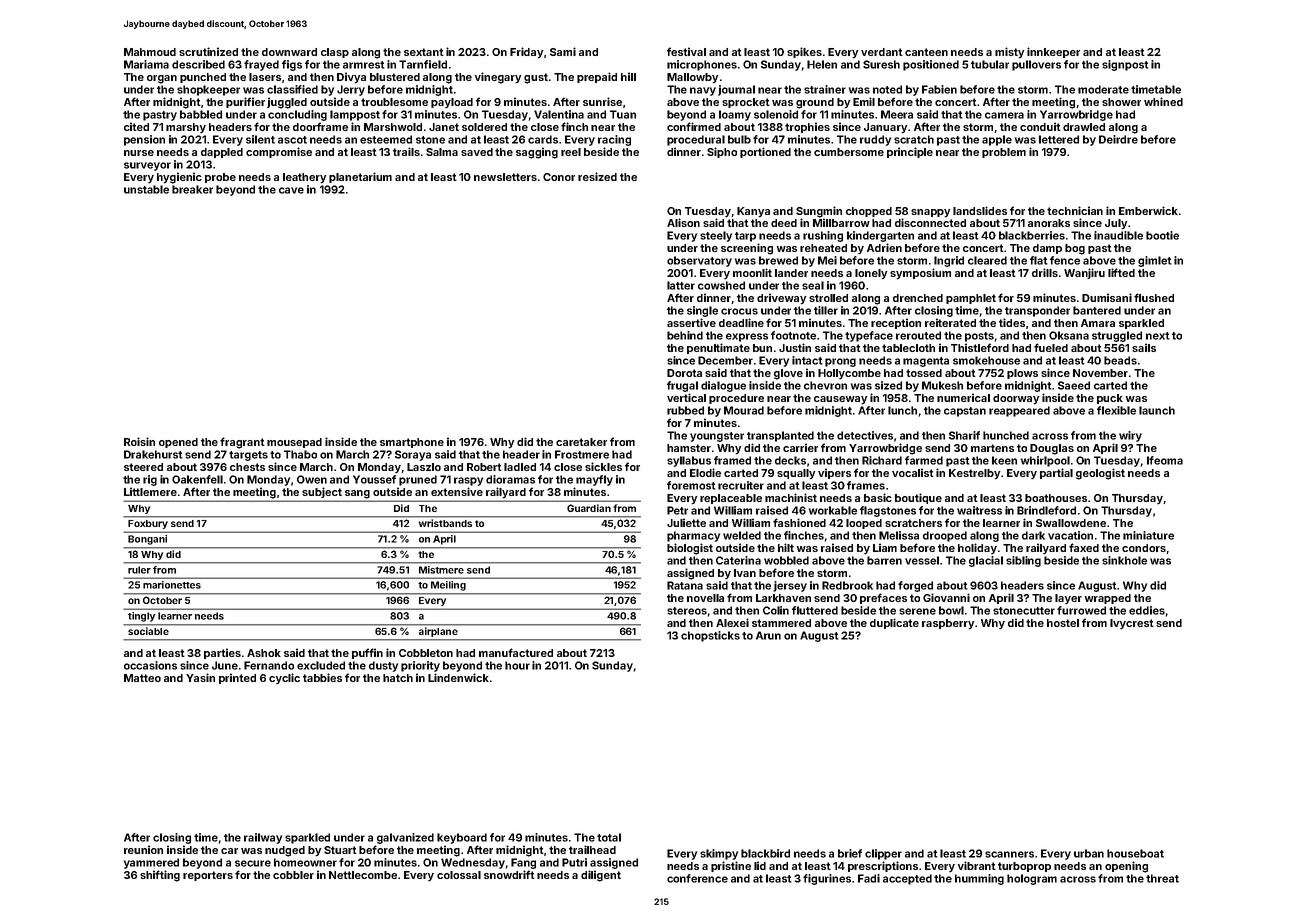  Describe the element at coordinates (807, 127) in the screenshot. I see `trophies` at that location.
